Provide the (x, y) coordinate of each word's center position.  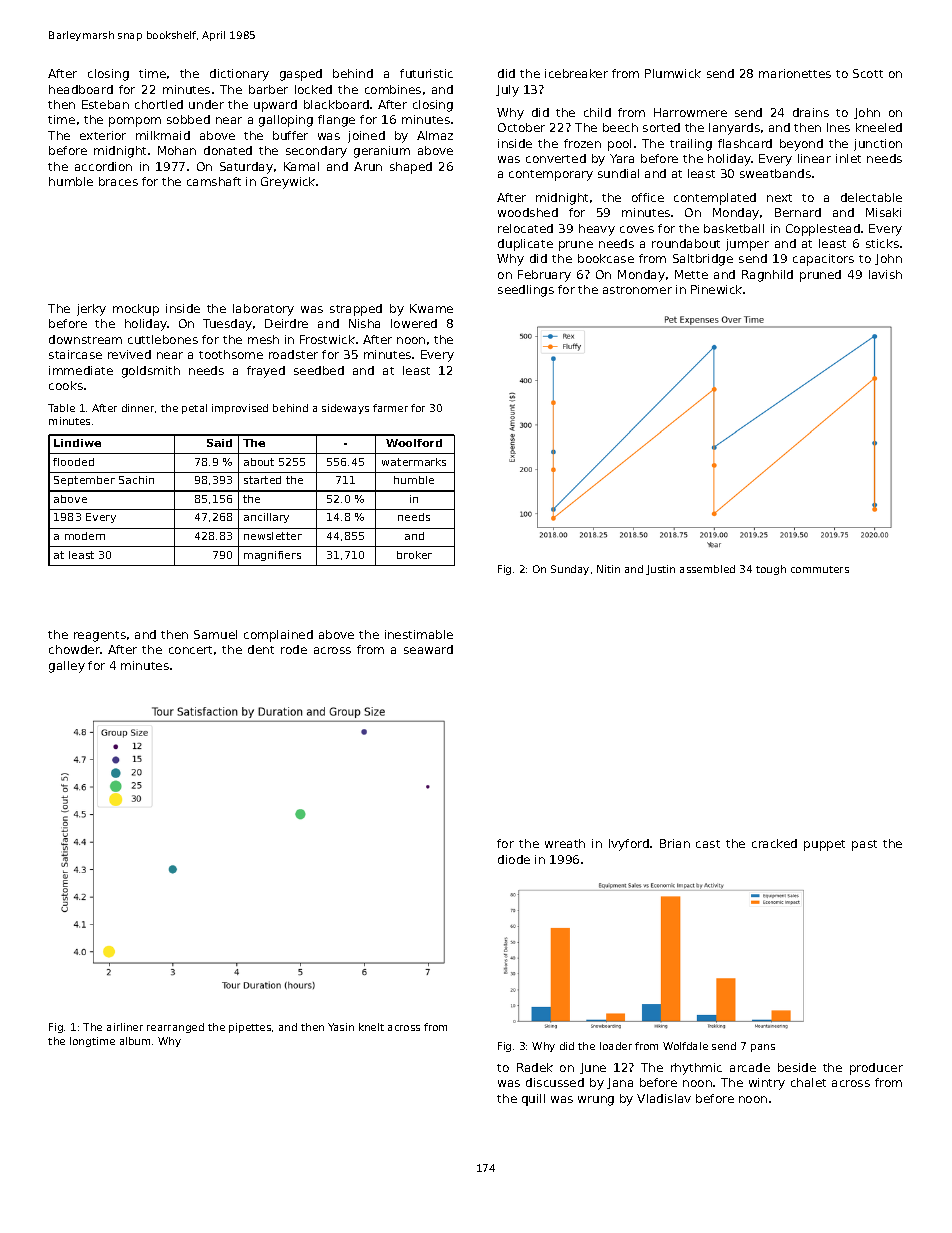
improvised (240, 409)
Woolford (414, 443)
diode (514, 859)
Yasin (341, 1027)
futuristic (426, 73)
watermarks (414, 462)
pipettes (250, 1028)
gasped (301, 75)
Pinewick (716, 289)
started (262, 480)
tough (771, 570)
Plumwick (673, 73)
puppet (824, 845)
